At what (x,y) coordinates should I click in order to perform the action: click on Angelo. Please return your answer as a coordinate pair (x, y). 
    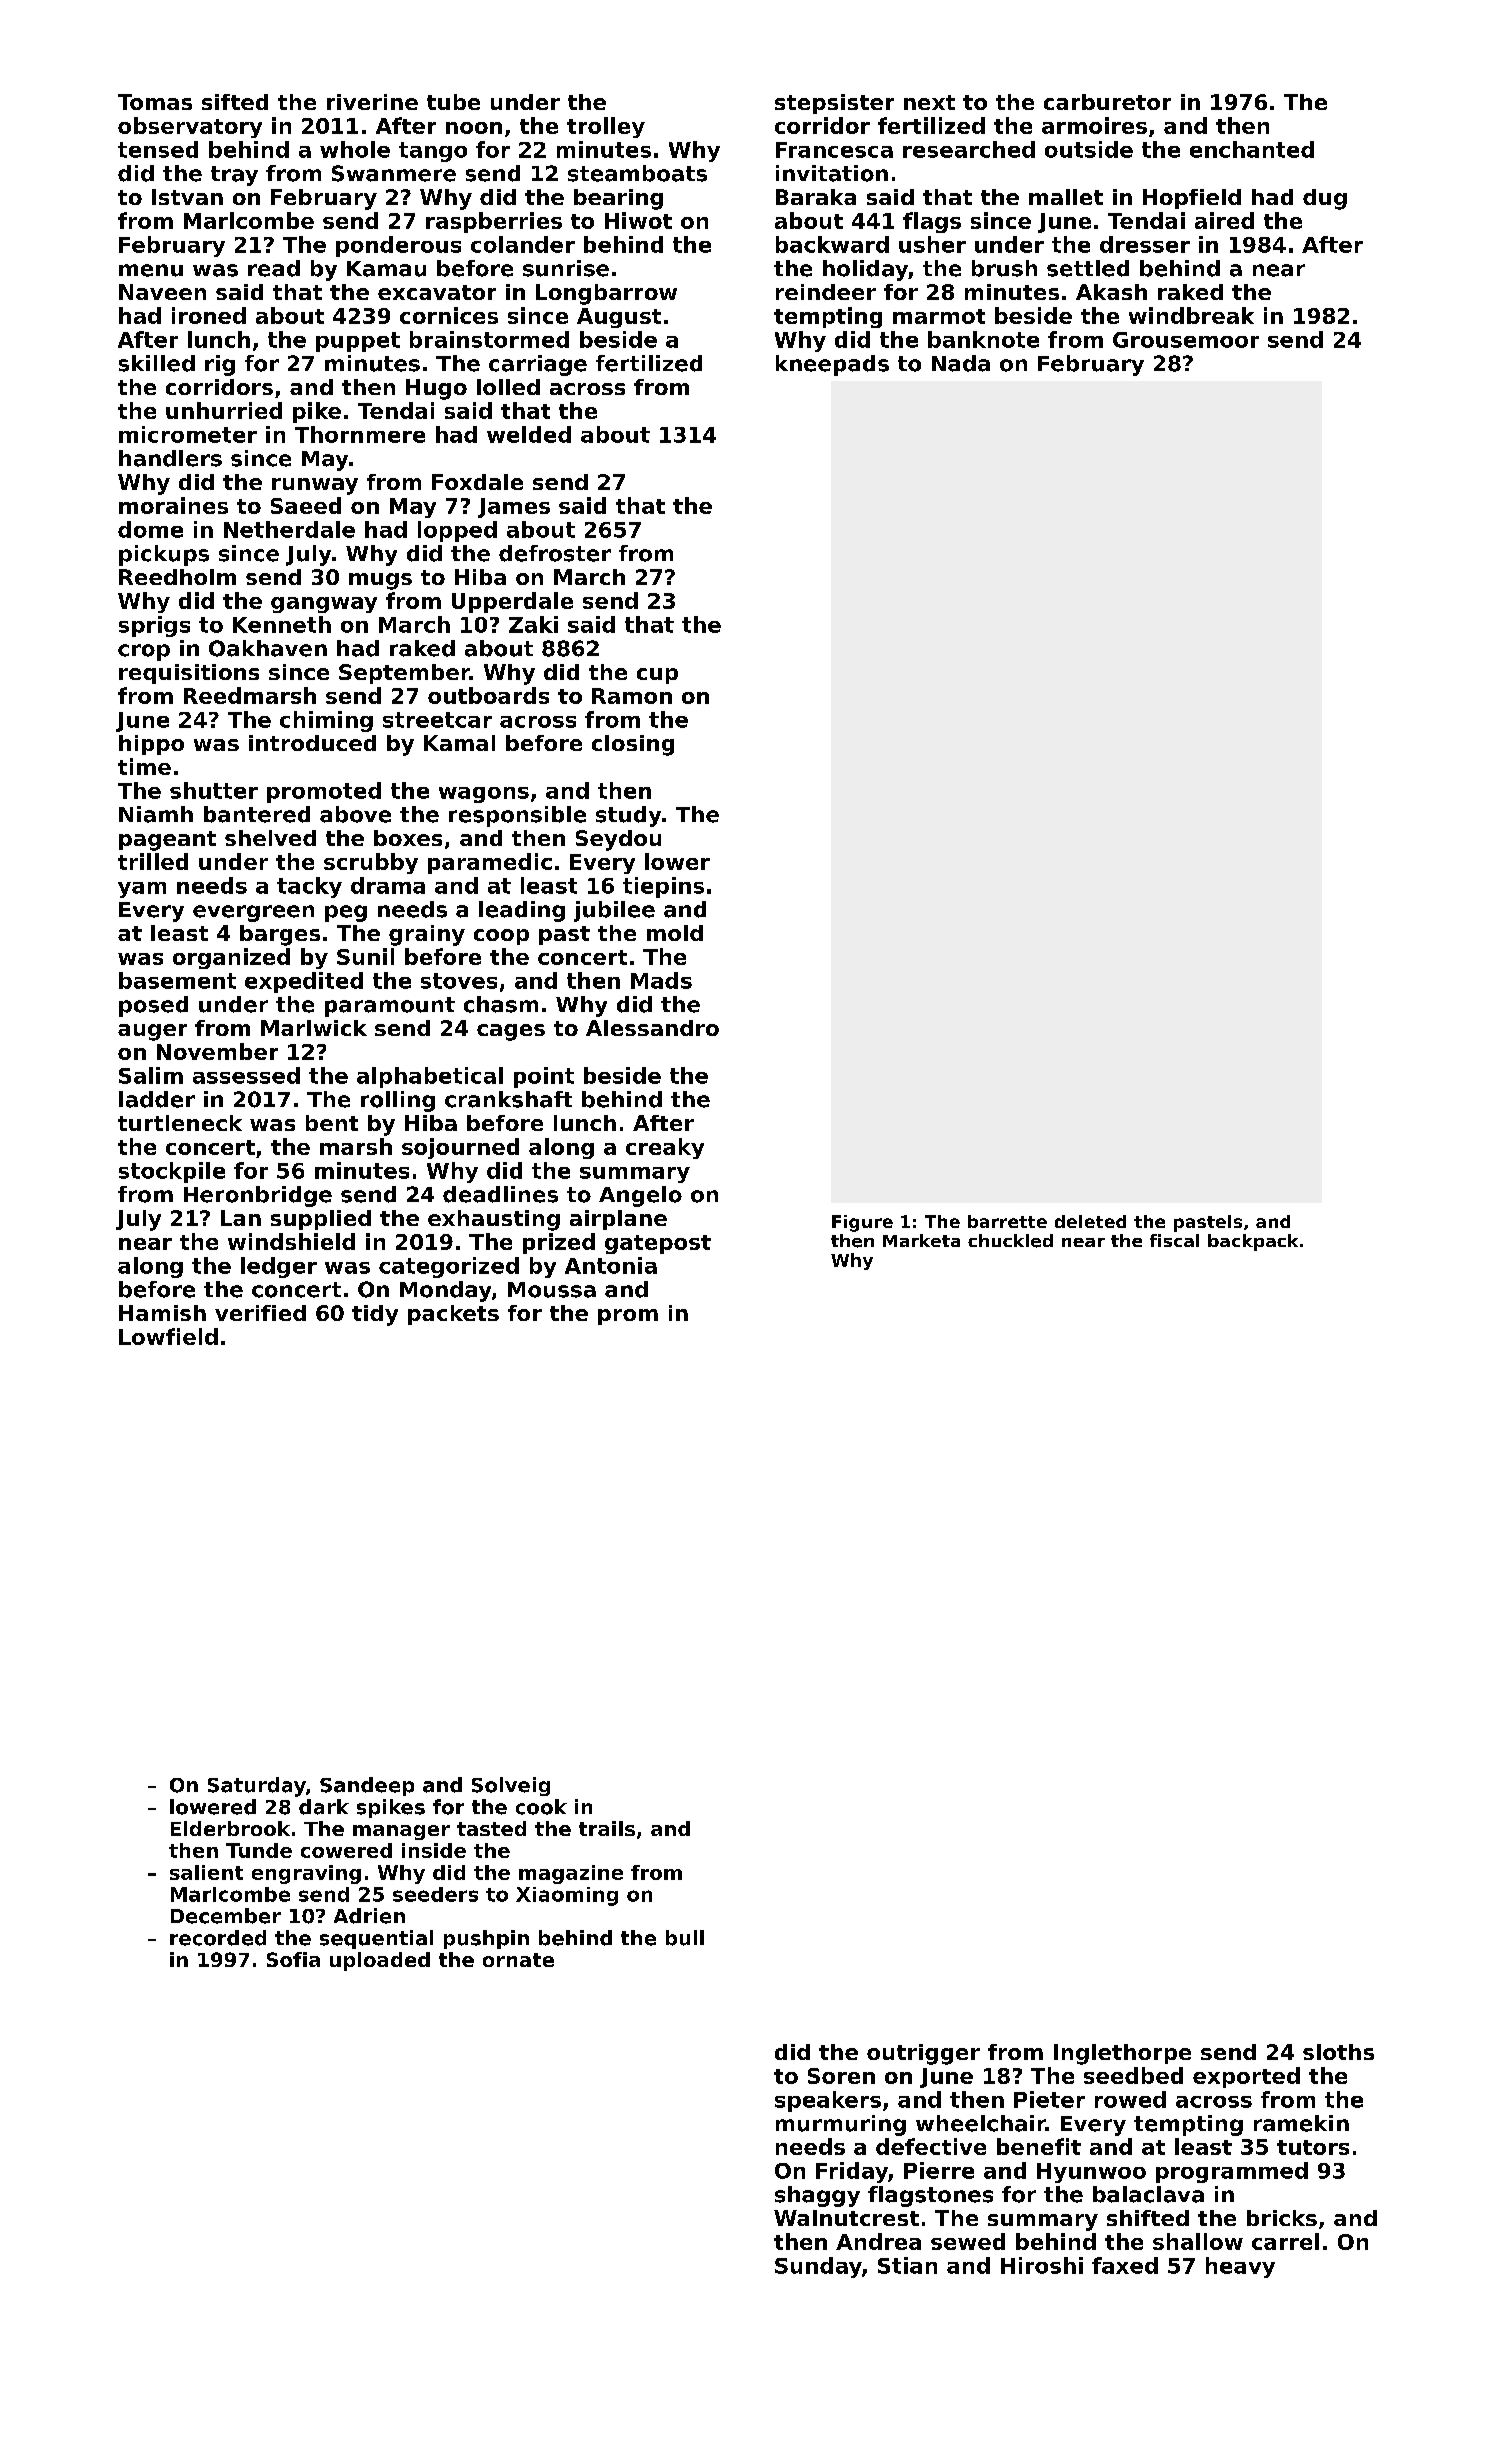
    Looking at the image, I should click on (640, 1196).
